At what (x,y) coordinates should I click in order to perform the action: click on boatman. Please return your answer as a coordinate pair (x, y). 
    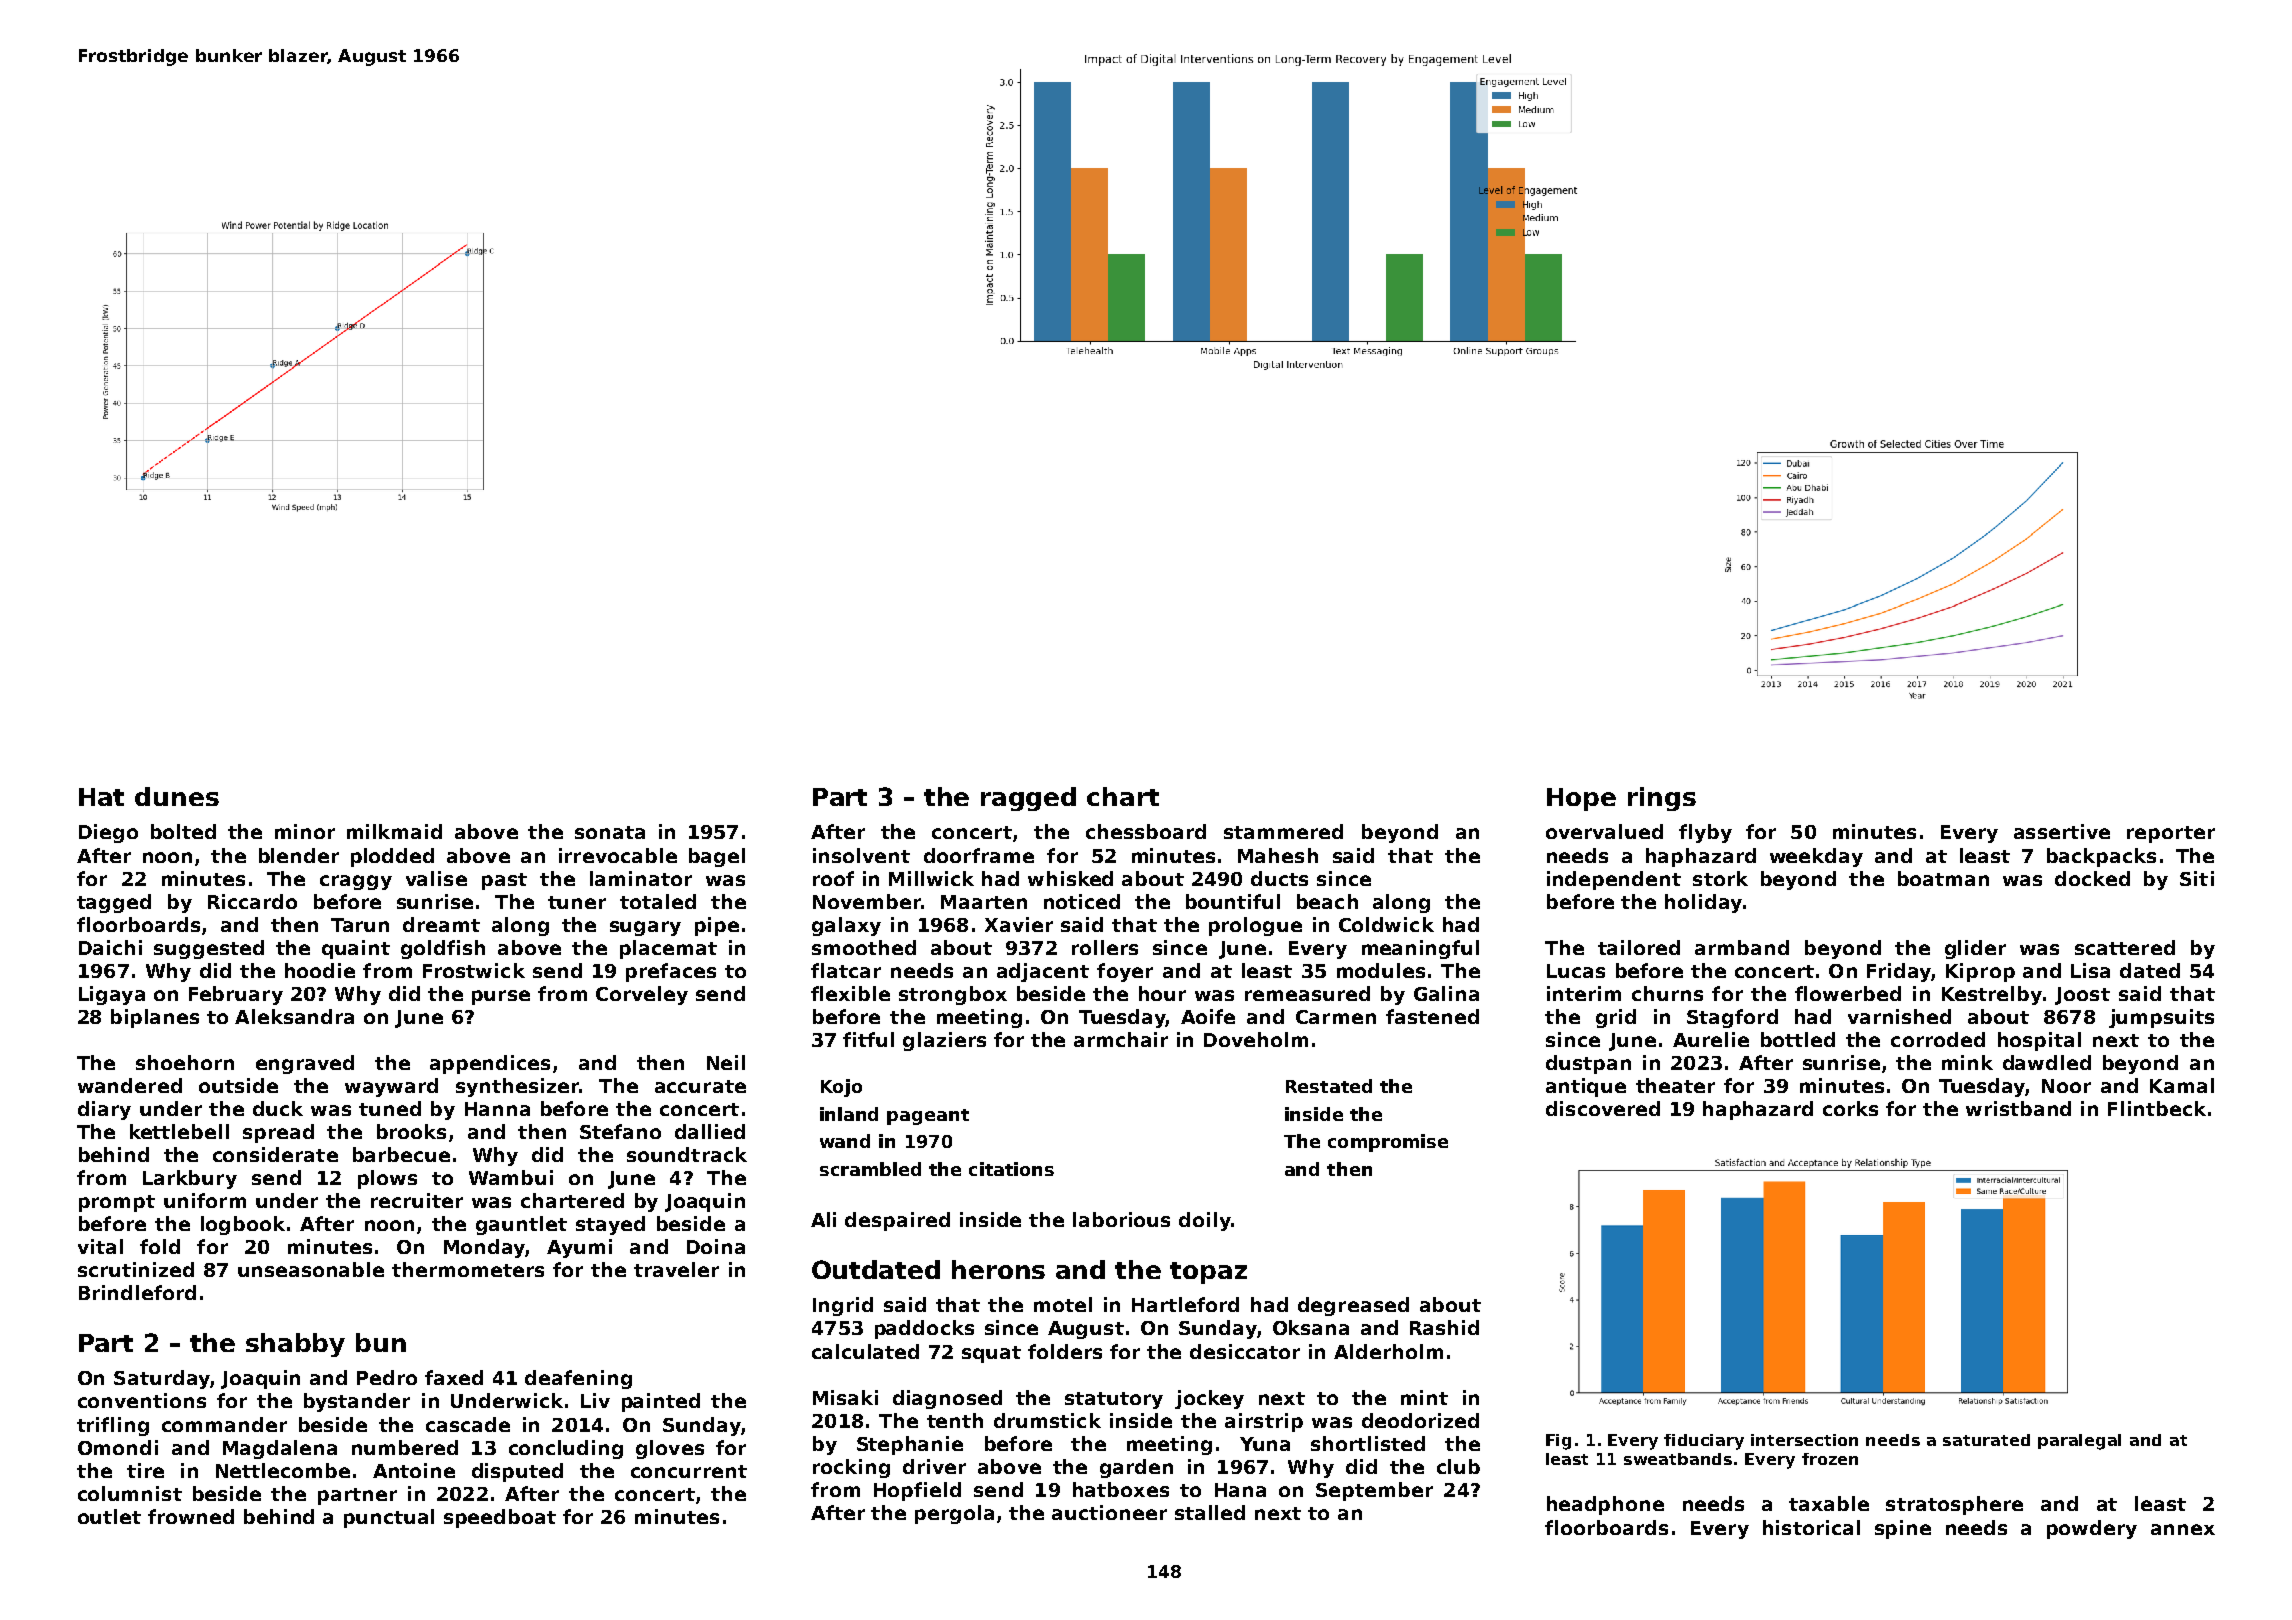
    Looking at the image, I should click on (1943, 878).
